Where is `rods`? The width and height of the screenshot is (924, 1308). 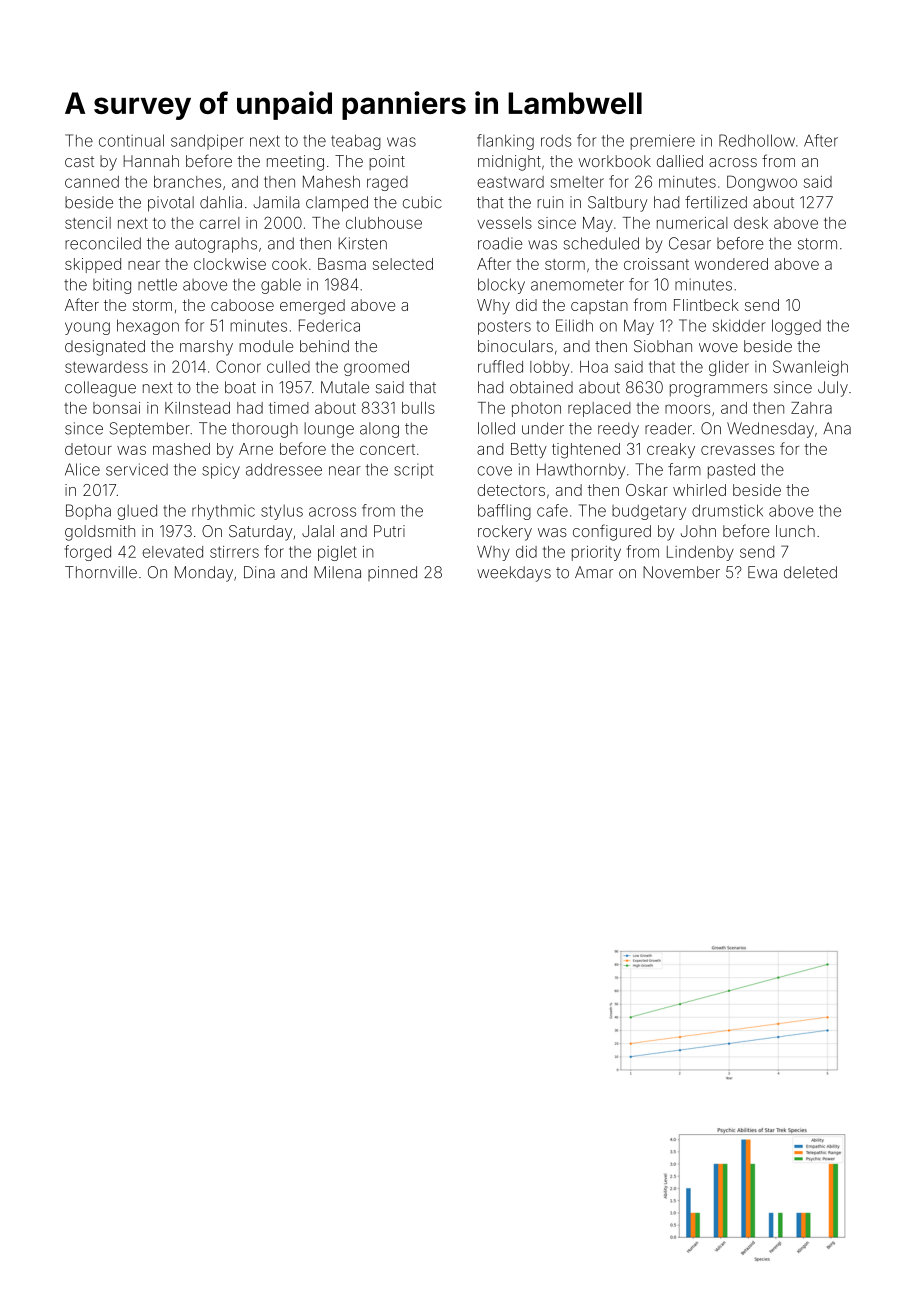 rods is located at coordinates (556, 141).
